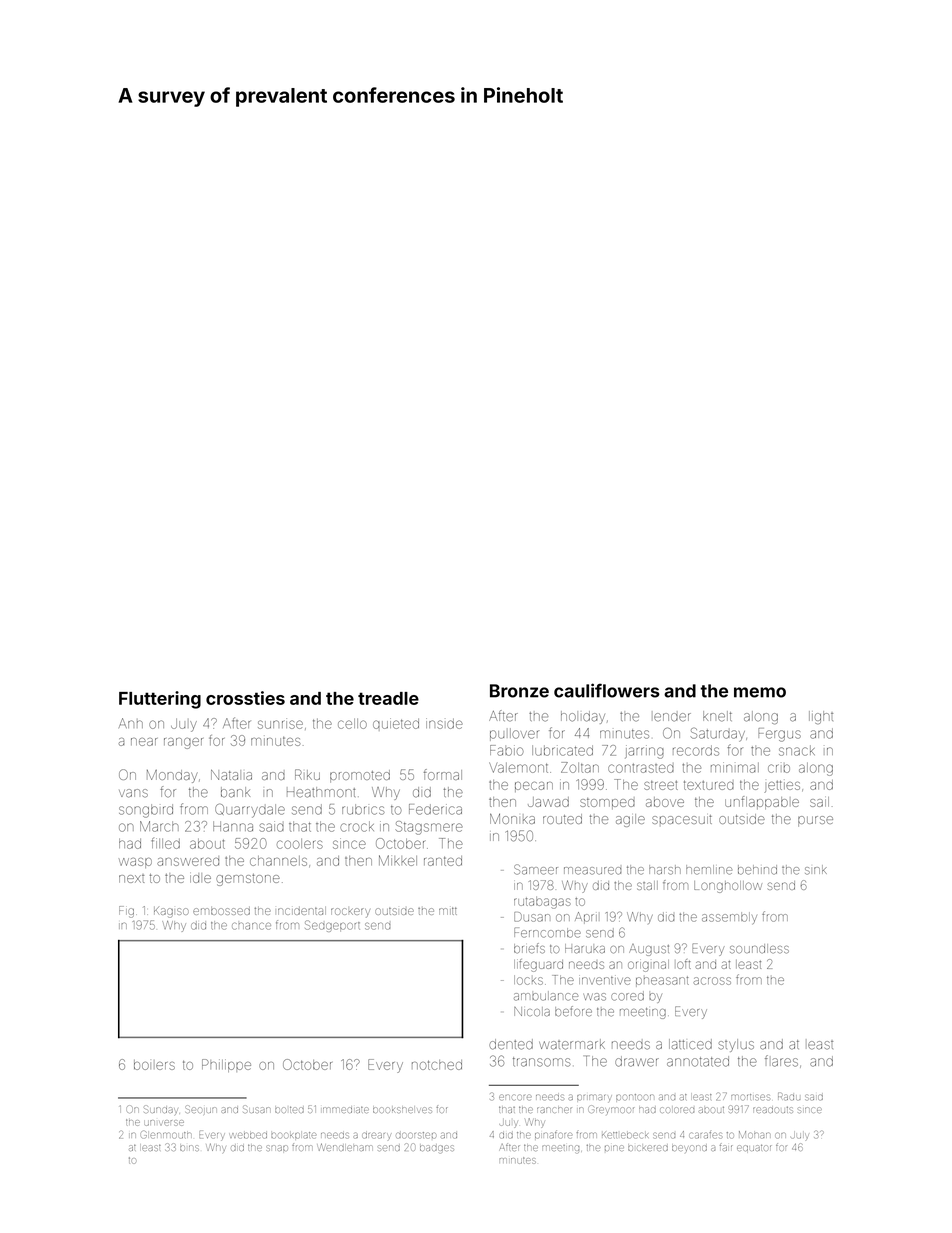  What do you see at coordinates (562, 819) in the page?
I see `routed` at bounding box center [562, 819].
